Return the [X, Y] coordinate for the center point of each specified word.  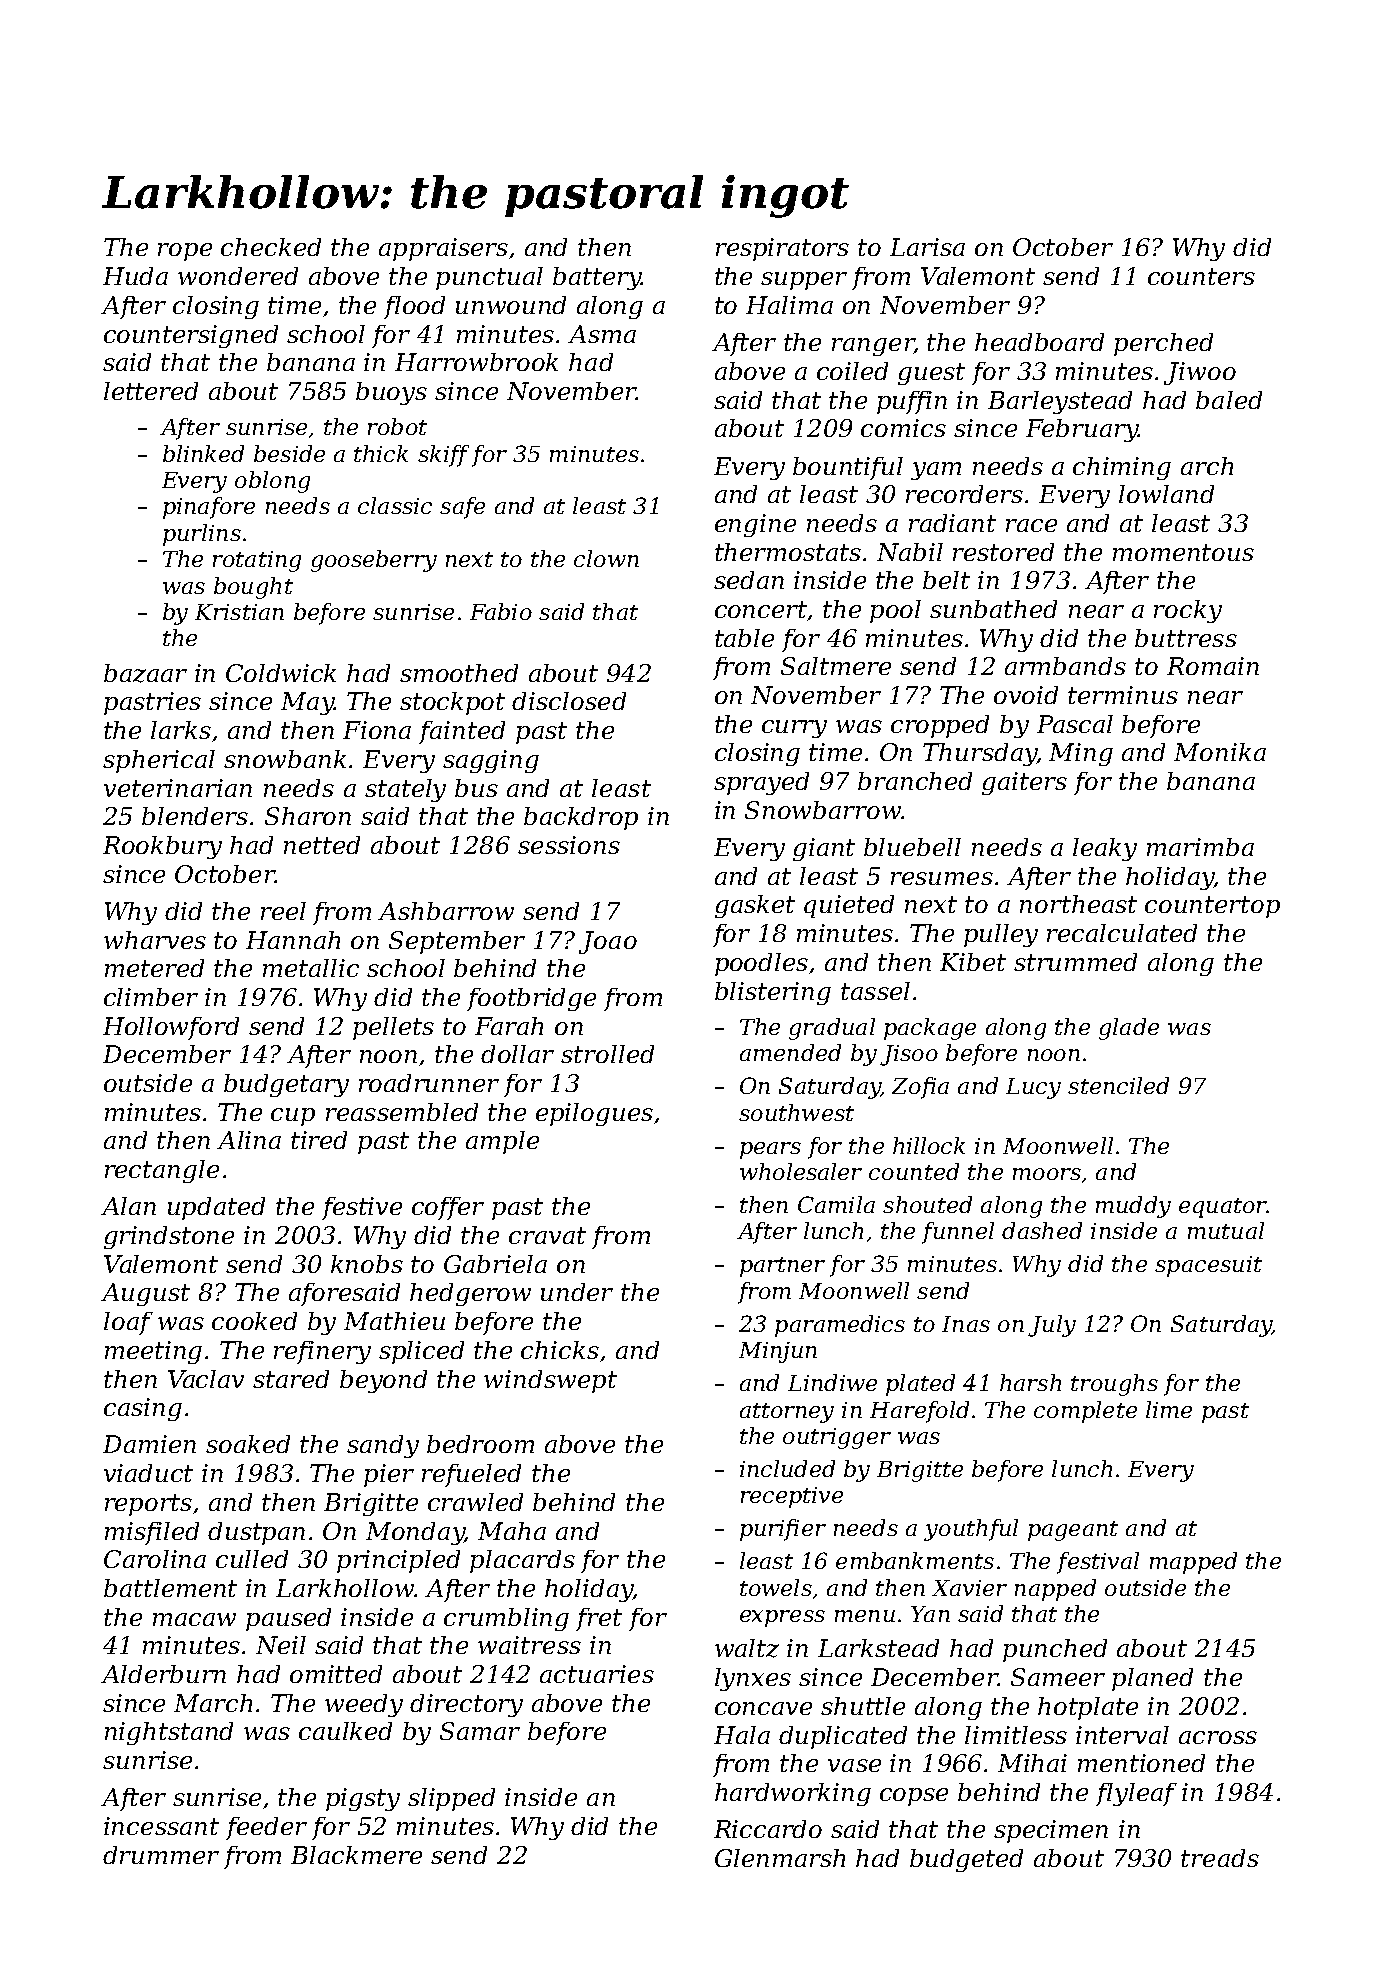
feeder [266, 1828]
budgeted [966, 1860]
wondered [238, 276]
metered [154, 968]
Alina [249, 1140]
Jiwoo [1200, 373]
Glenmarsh [780, 1858]
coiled [852, 371]
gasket [755, 906]
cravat [547, 1235]
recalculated [1122, 933]
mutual [1226, 1230]
